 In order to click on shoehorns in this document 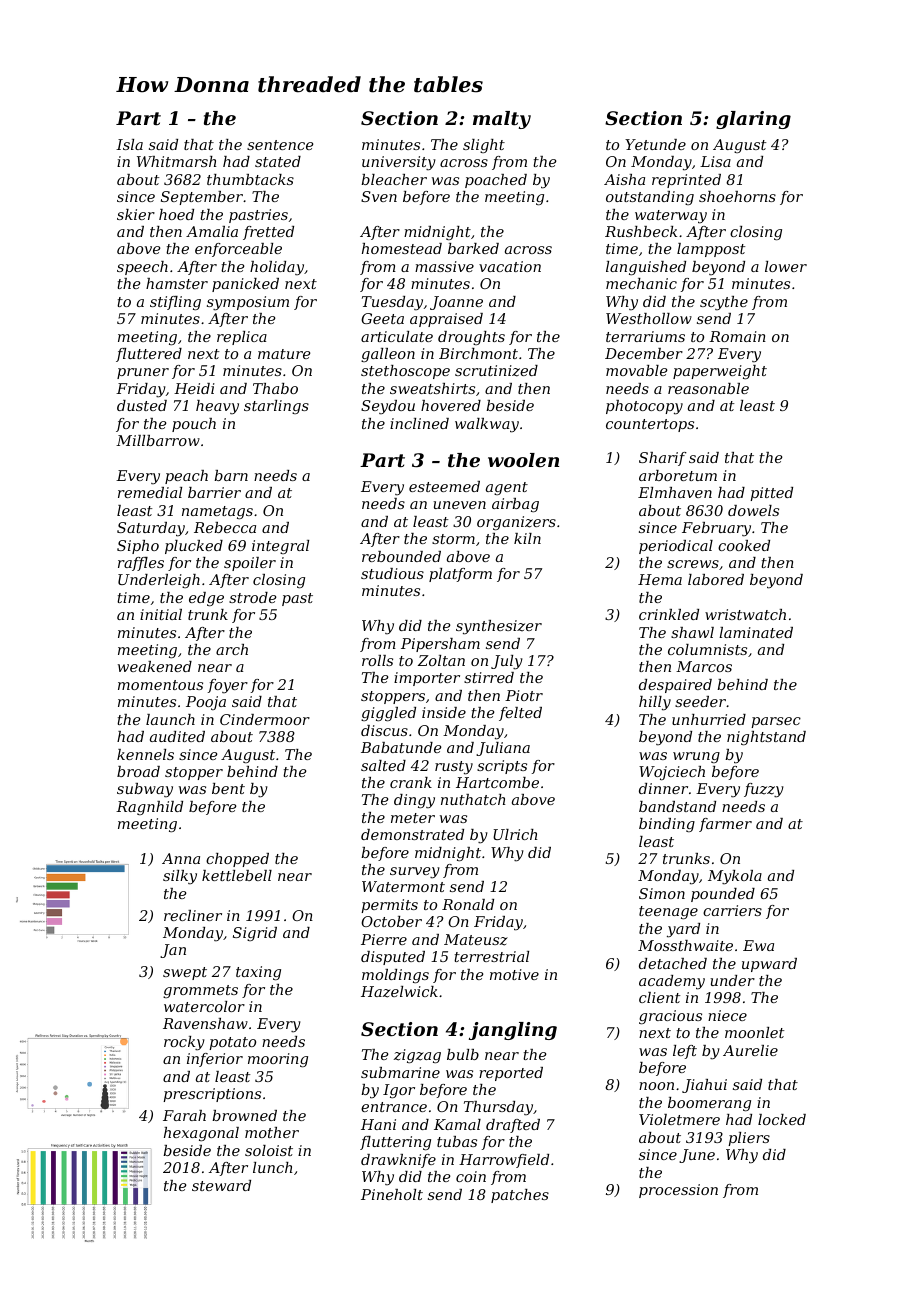, I will do `click(737, 196)`.
